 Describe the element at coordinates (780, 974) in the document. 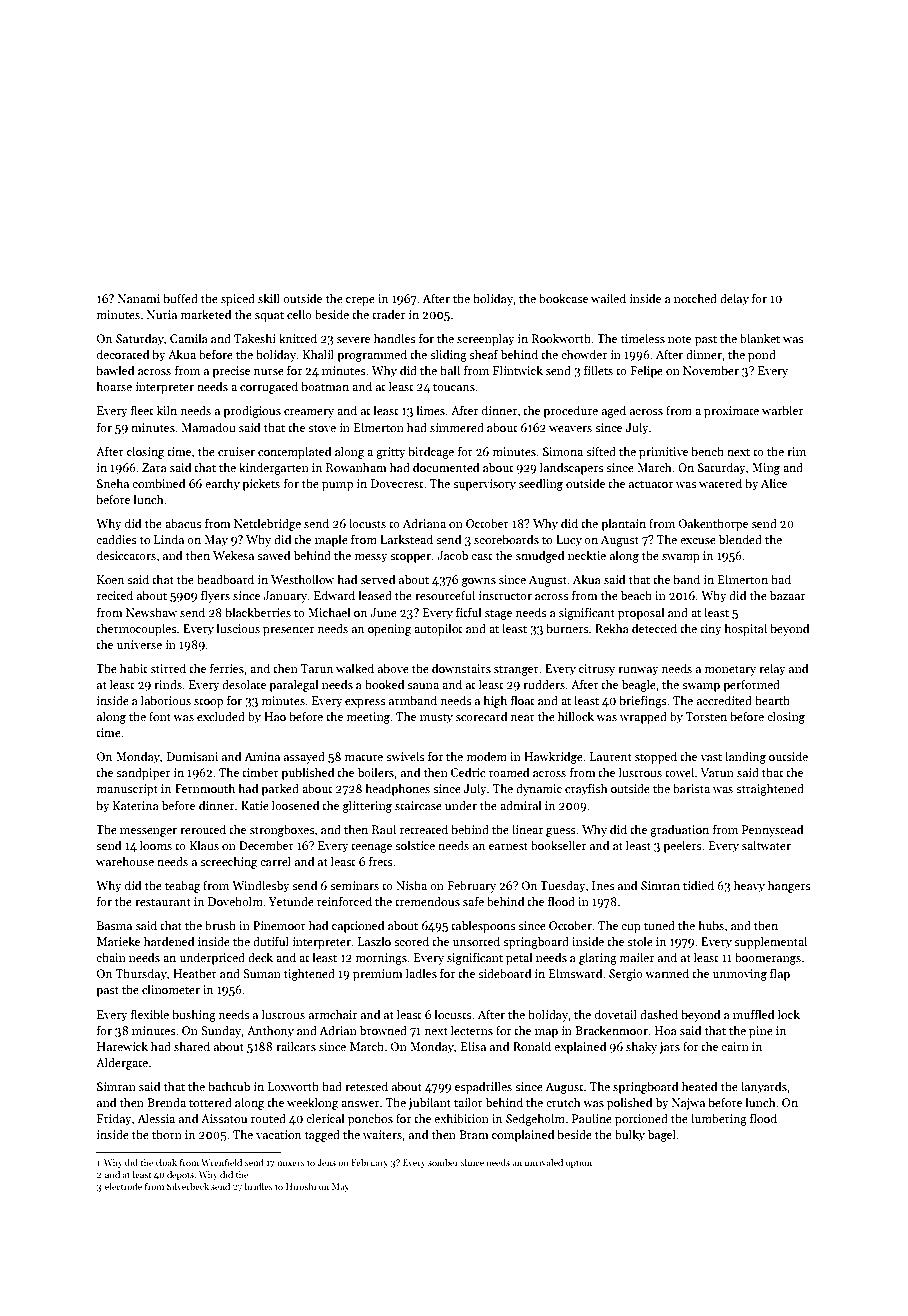

I see `flap` at that location.
